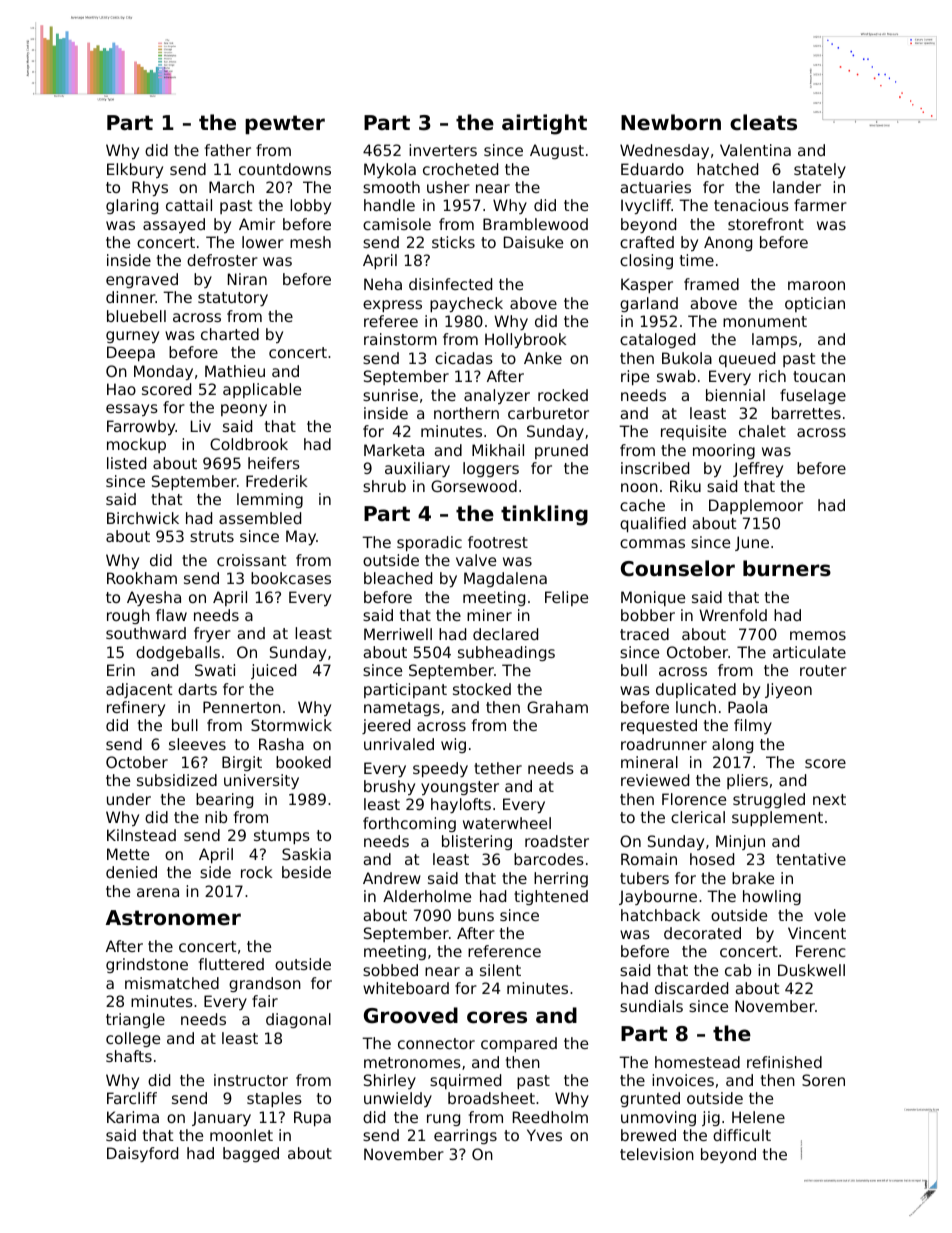  I want to click on northern, so click(466, 413).
